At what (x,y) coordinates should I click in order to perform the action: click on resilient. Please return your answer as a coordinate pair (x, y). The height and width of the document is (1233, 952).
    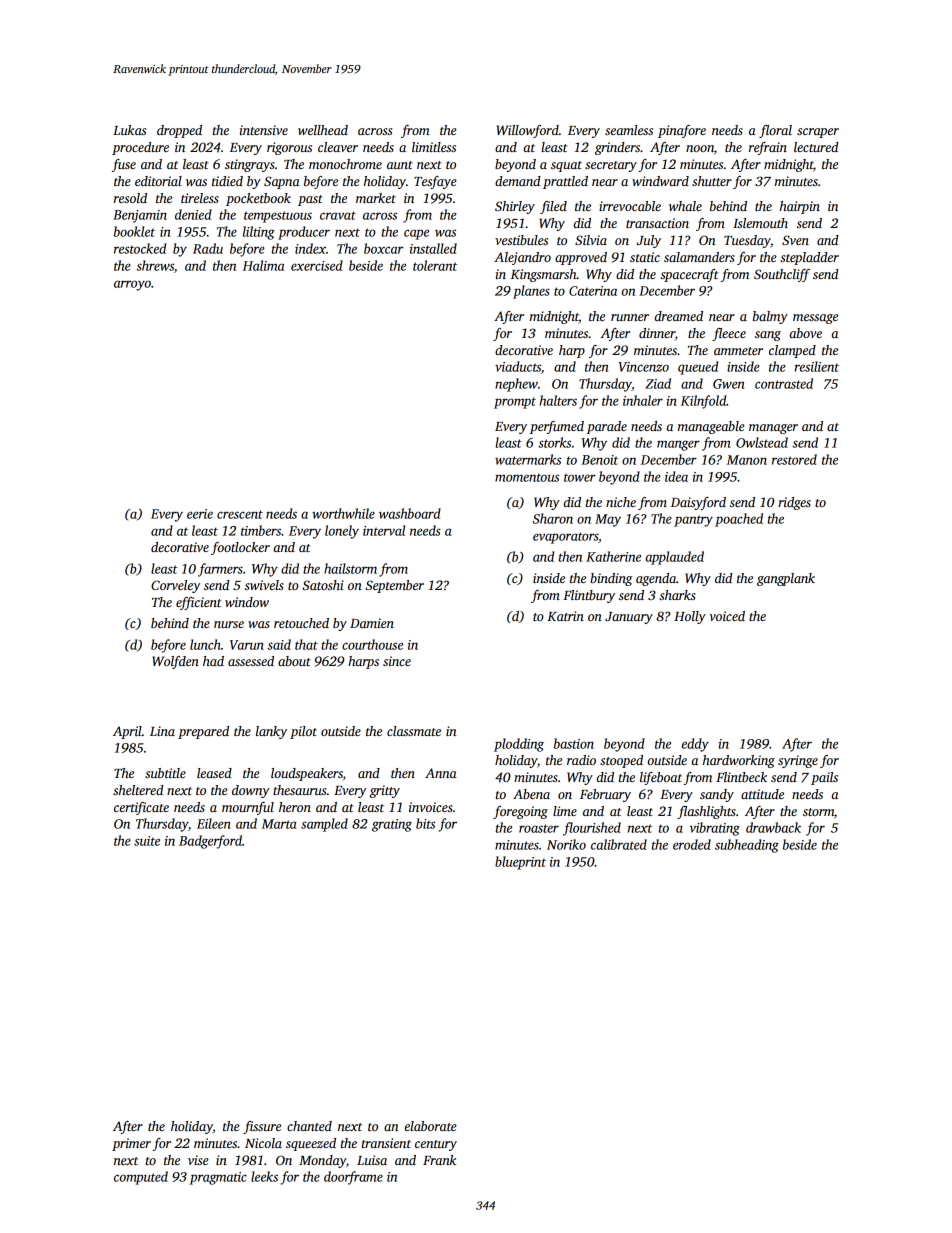
    Looking at the image, I should click on (817, 366).
